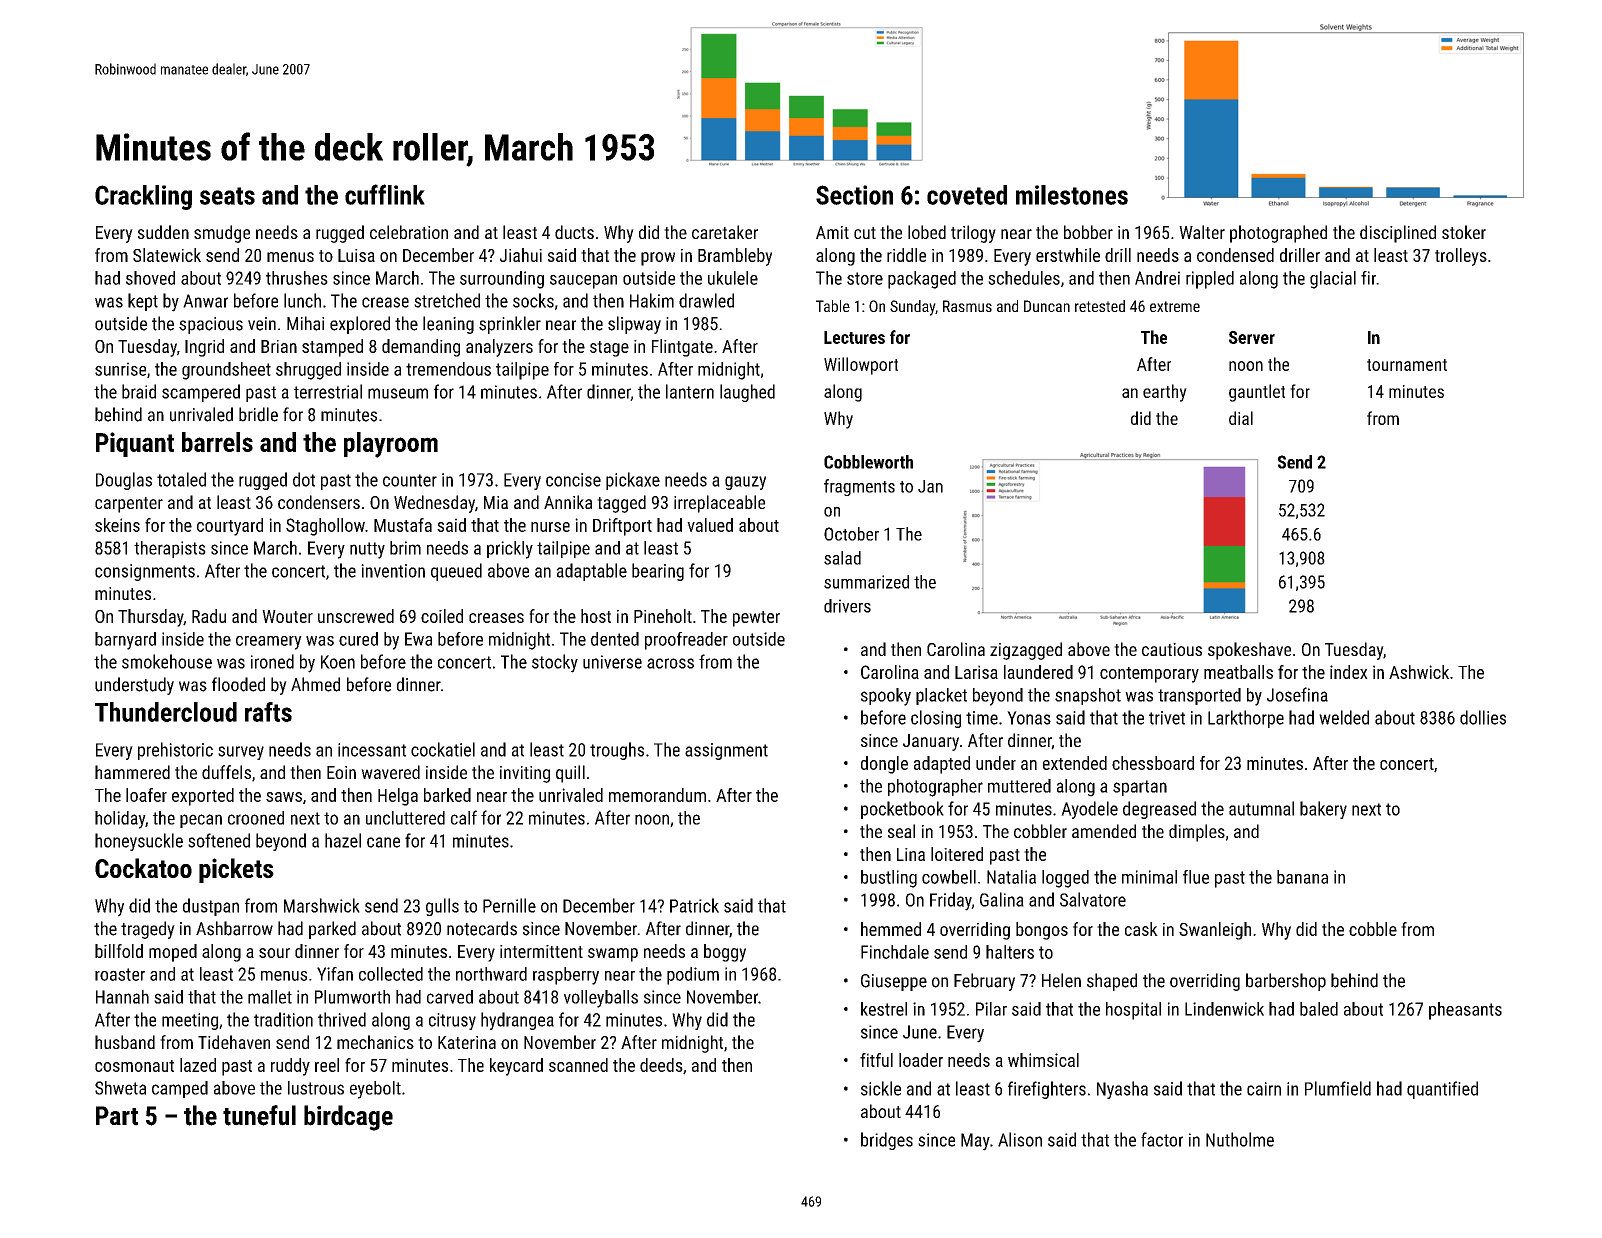 The image size is (1602, 1238). What do you see at coordinates (348, 1118) in the screenshot?
I see `birdcage` at bounding box center [348, 1118].
